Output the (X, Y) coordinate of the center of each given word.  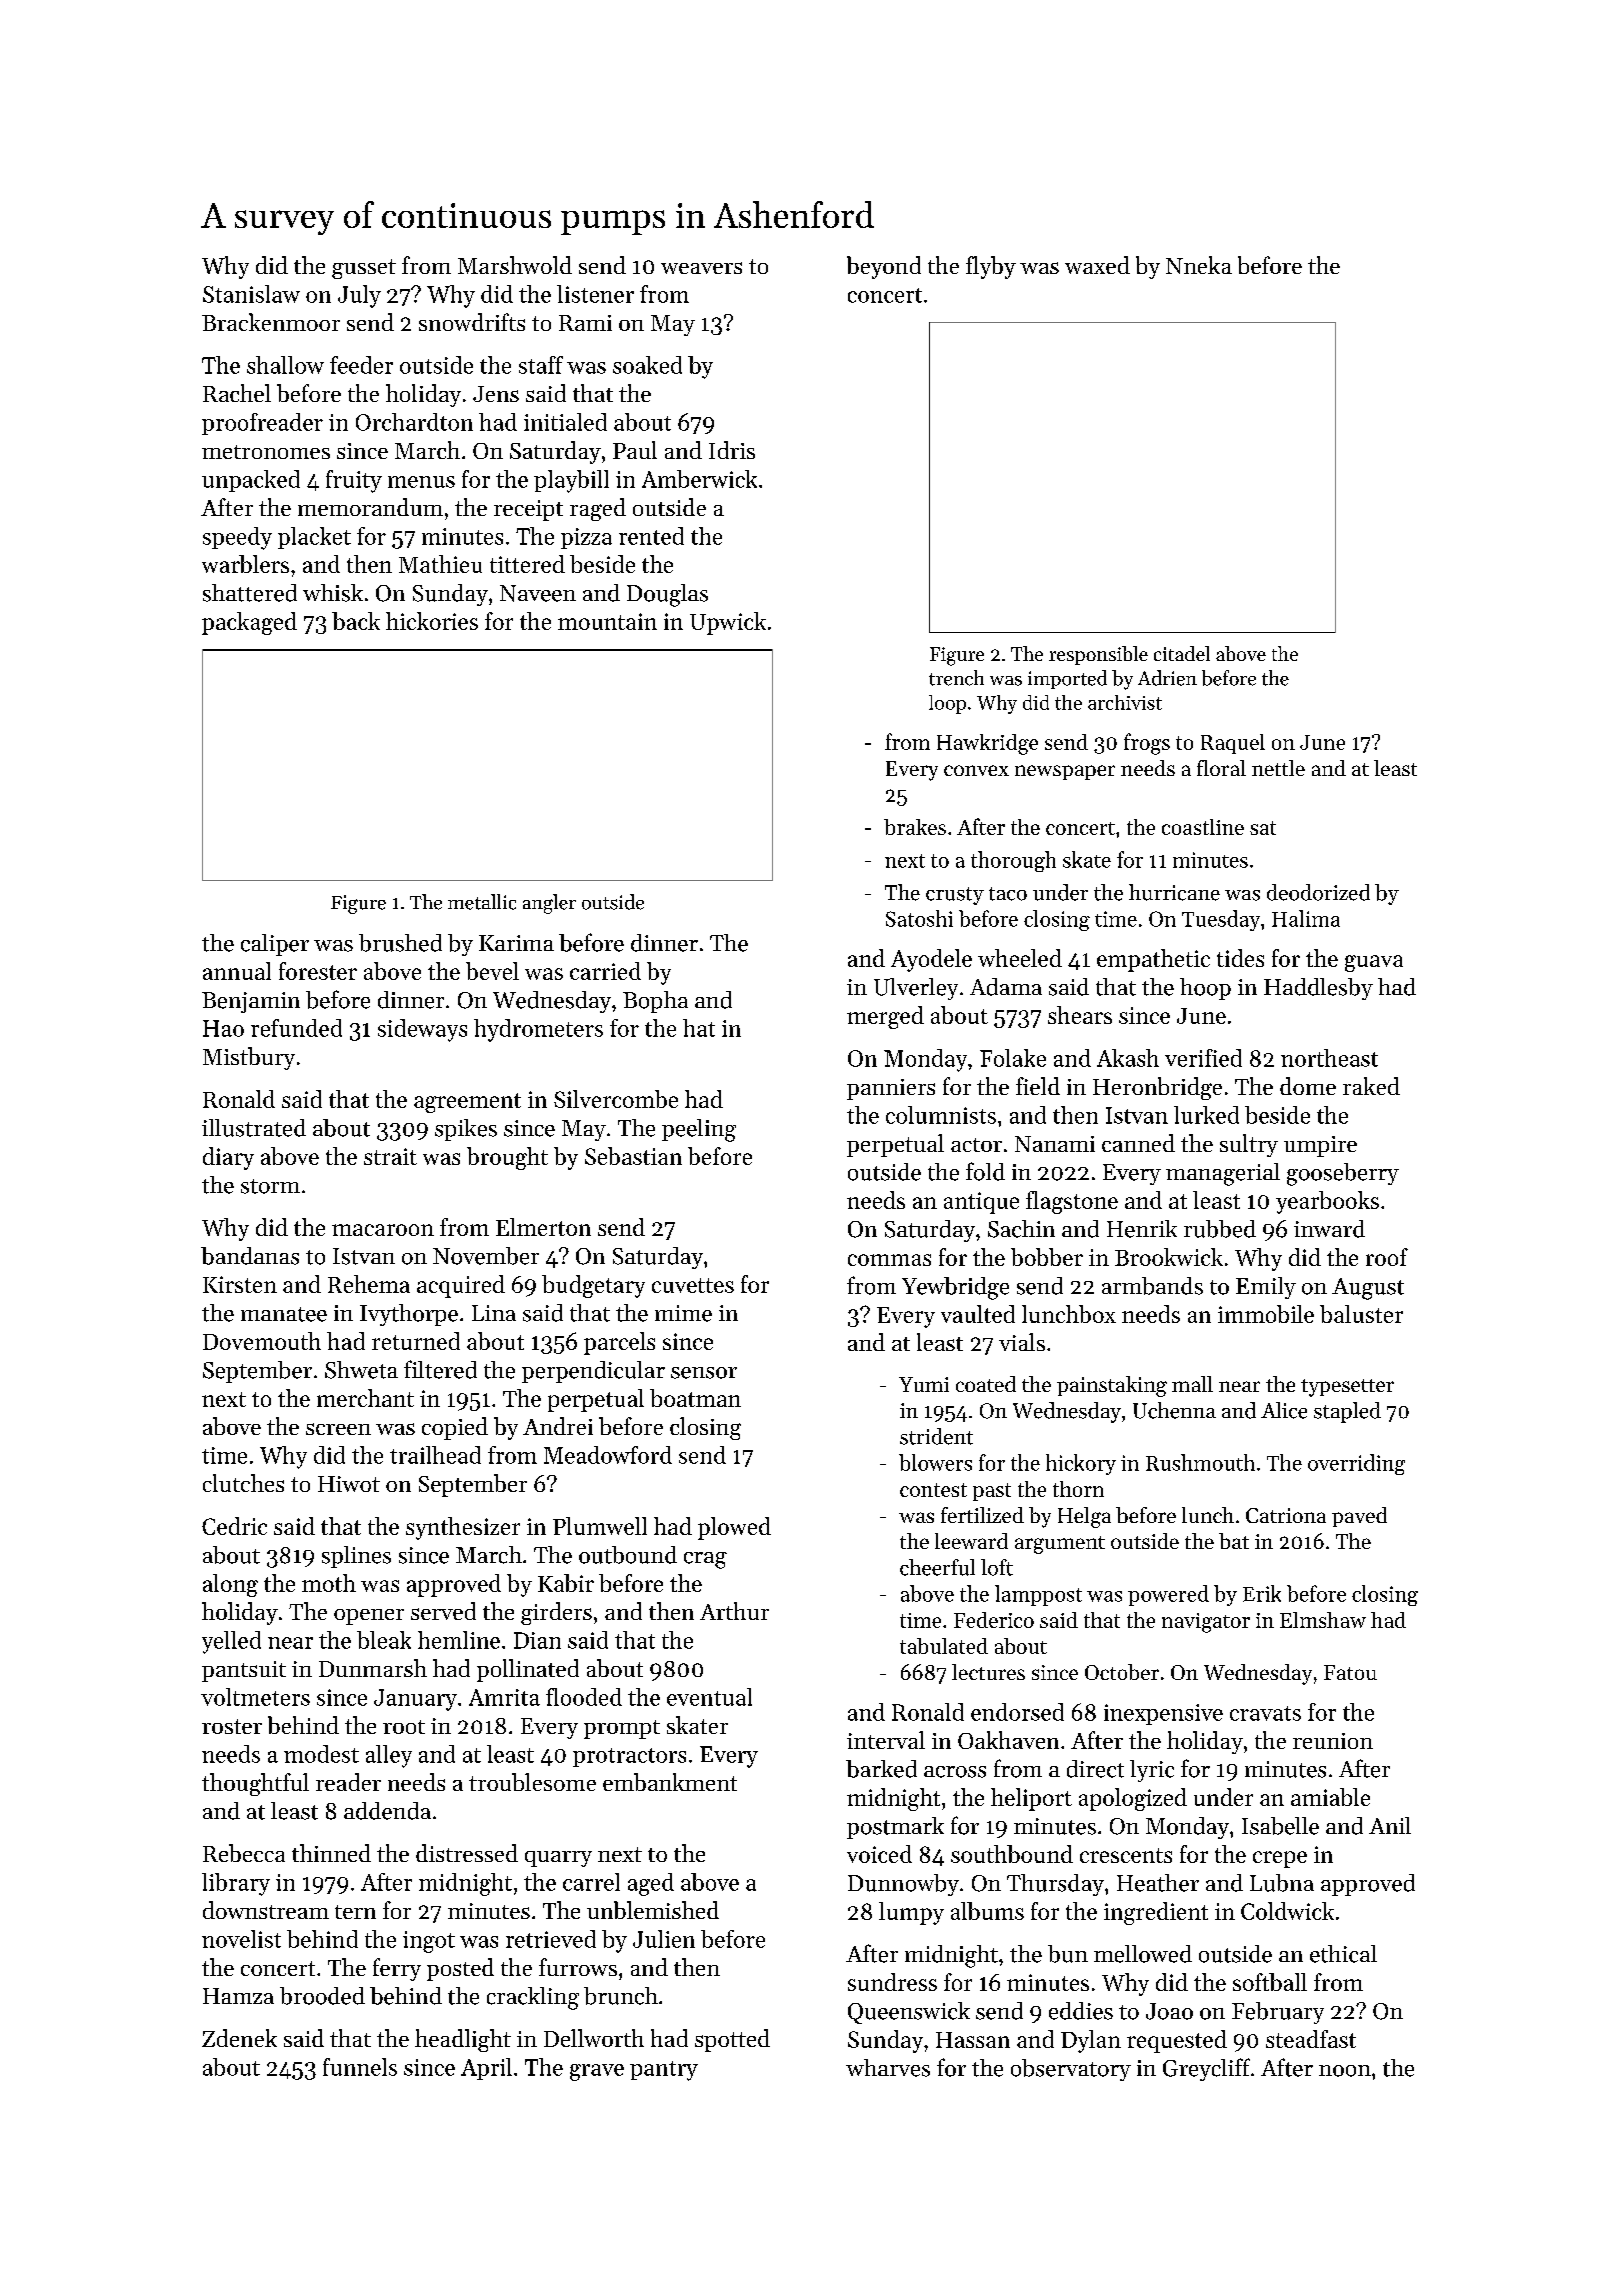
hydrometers (538, 1030)
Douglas (667, 595)
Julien (664, 1939)
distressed (467, 1853)
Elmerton (543, 1227)
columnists (941, 1115)
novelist (241, 1939)
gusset (364, 269)
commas (889, 1260)
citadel (1182, 653)
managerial (1223, 1174)
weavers (701, 268)
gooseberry (1343, 1174)
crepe (1280, 1859)
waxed (1097, 265)
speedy (237, 538)
